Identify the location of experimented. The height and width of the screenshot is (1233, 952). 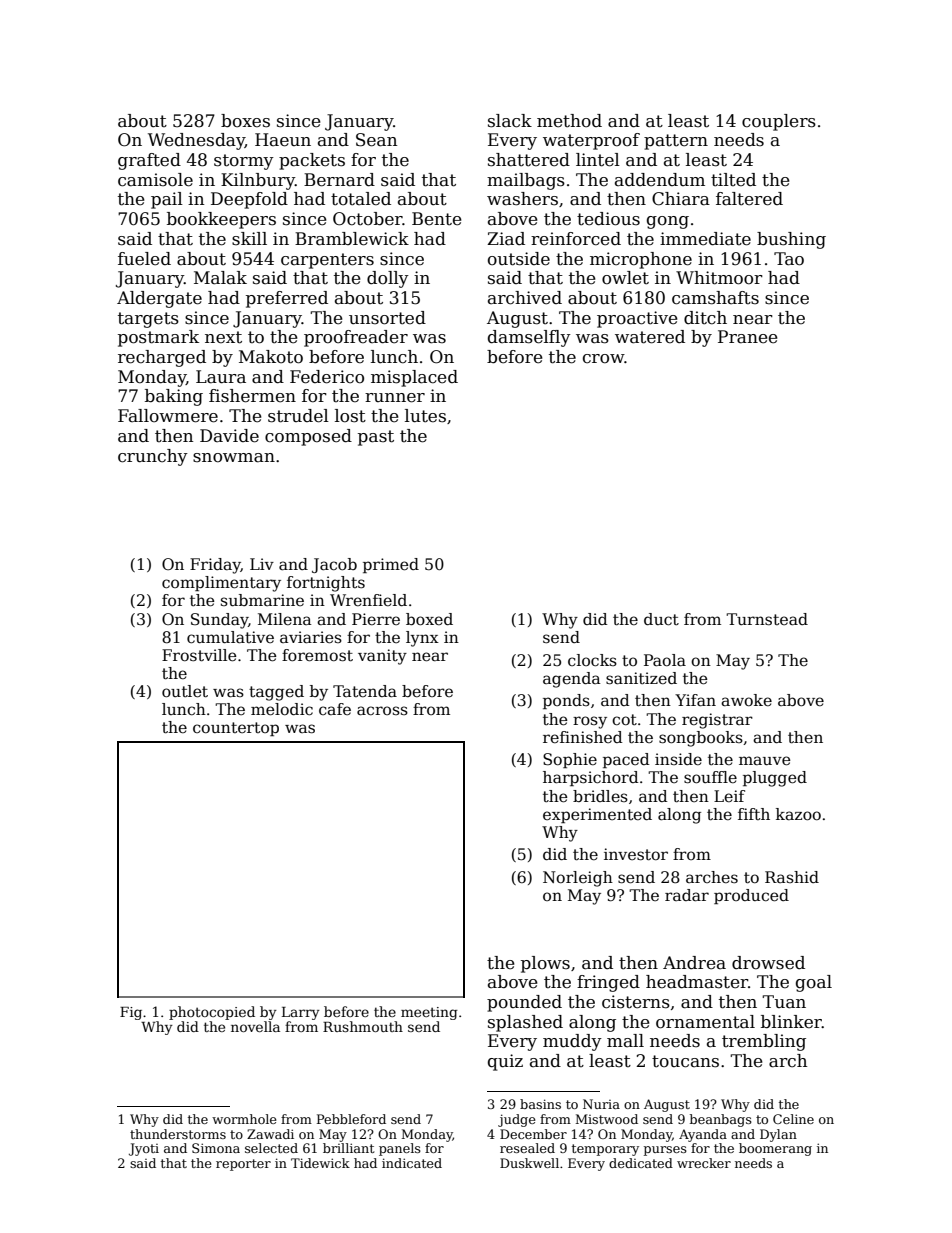
(597, 815).
